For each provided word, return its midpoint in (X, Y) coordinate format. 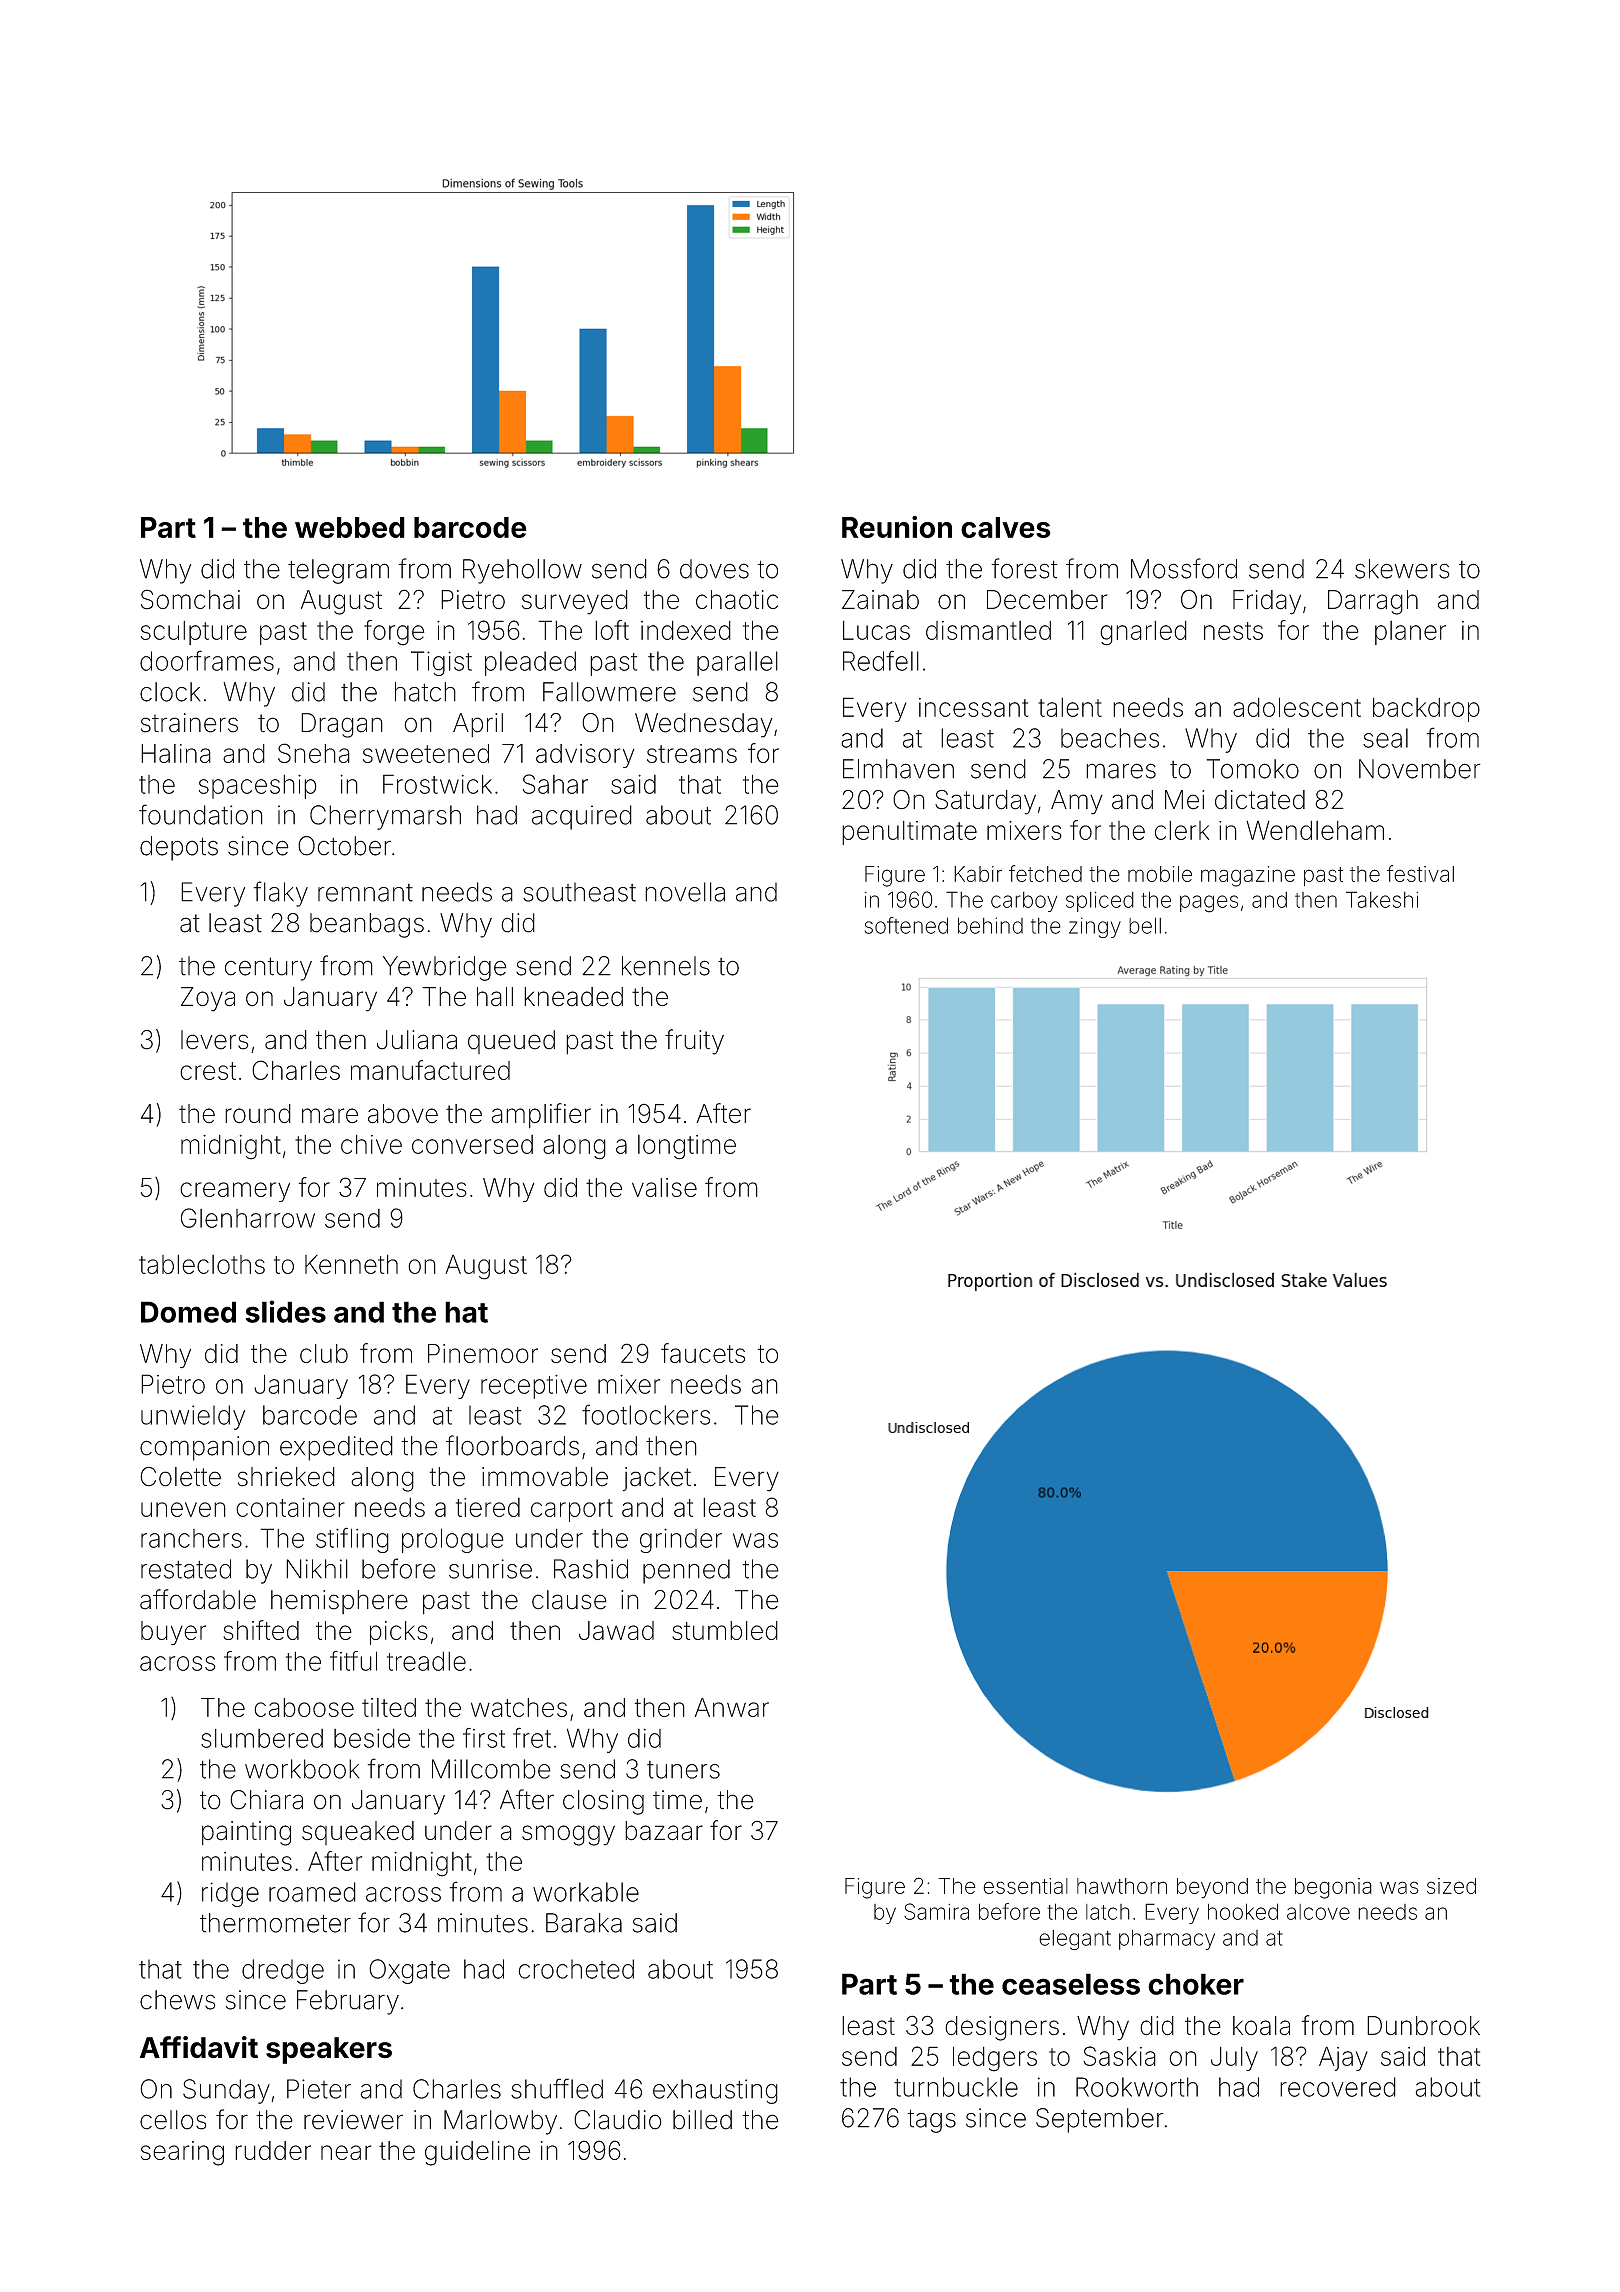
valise (664, 1187)
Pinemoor (483, 1353)
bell (1145, 925)
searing (182, 2153)
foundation (201, 814)
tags (931, 2121)
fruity (694, 1042)
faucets (703, 1353)
